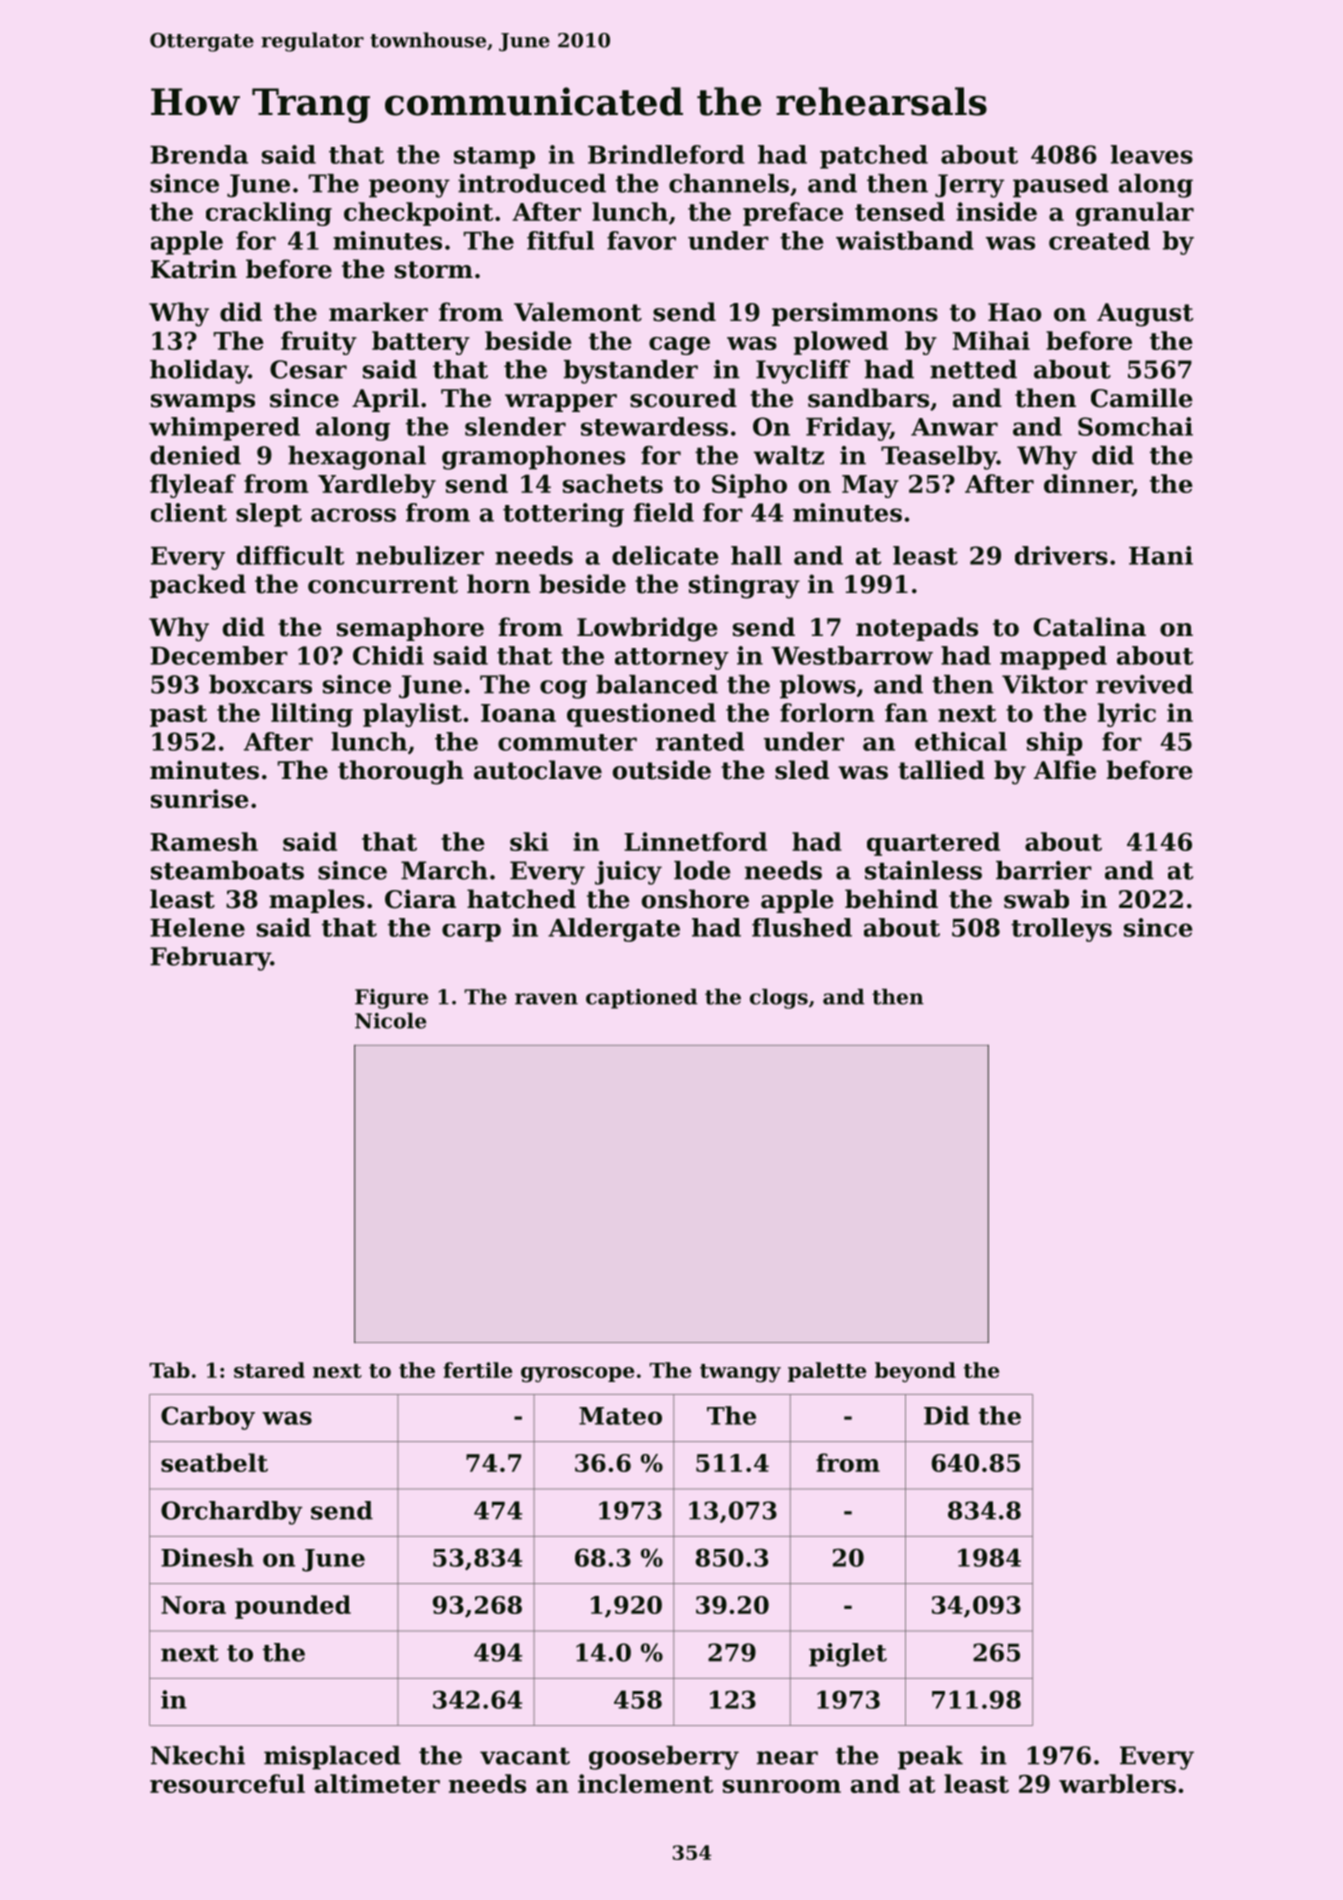  I want to click on pounded, so click(293, 1607).
